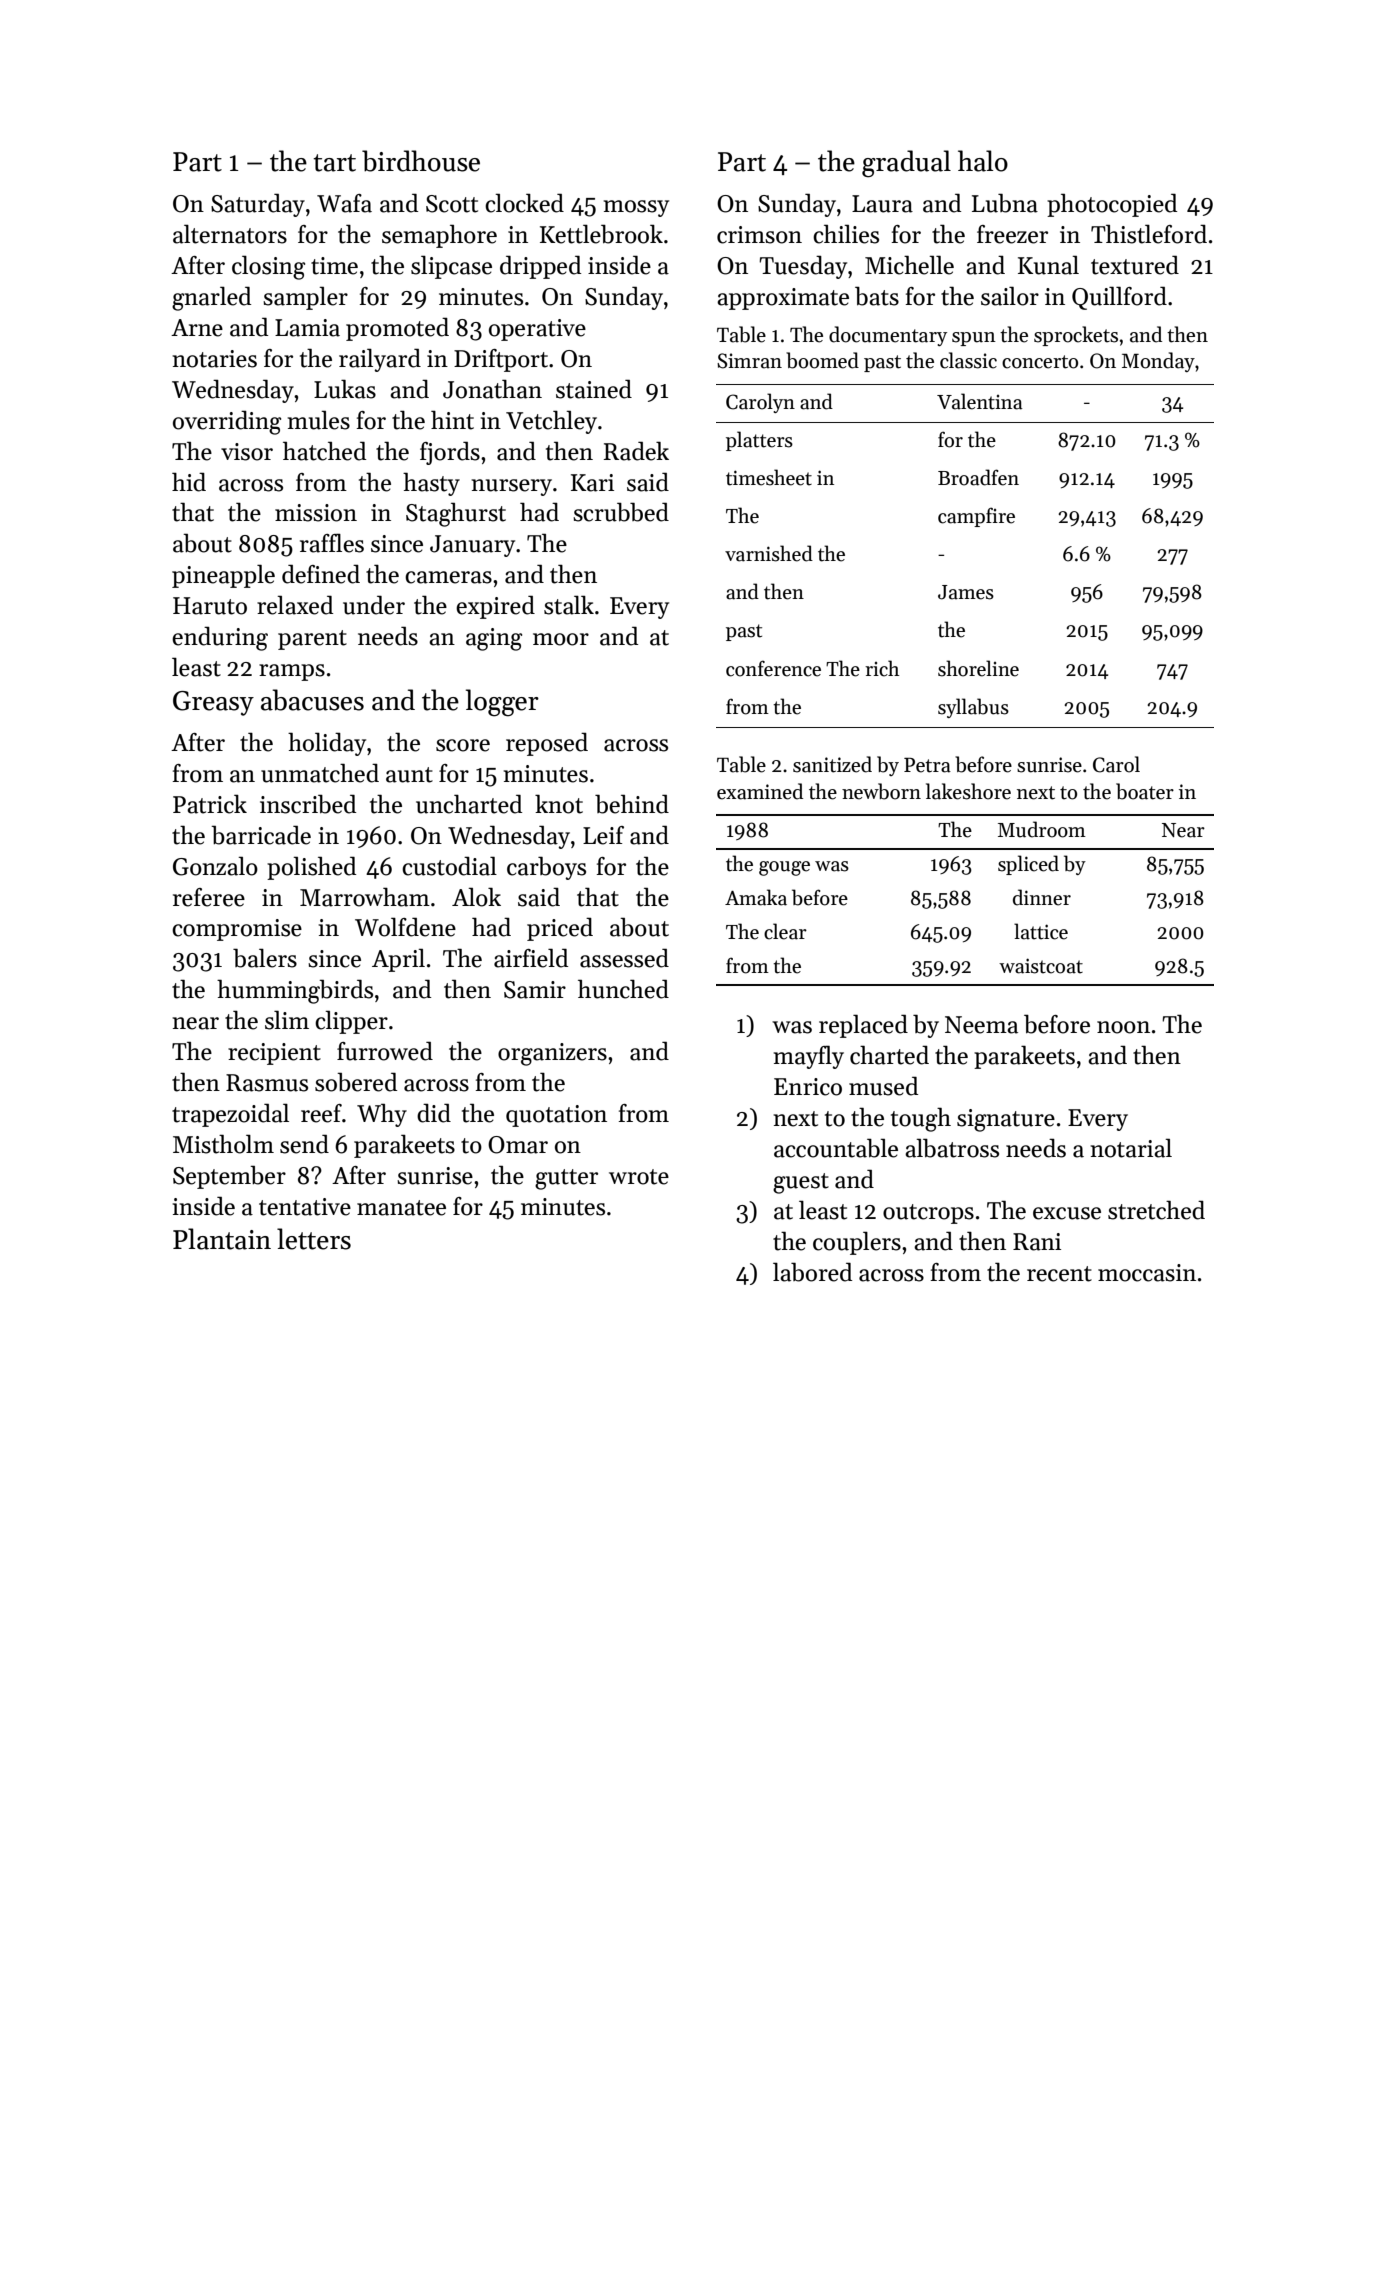 The image size is (1386, 2284). What do you see at coordinates (304, 1144) in the screenshot?
I see `send` at bounding box center [304, 1144].
